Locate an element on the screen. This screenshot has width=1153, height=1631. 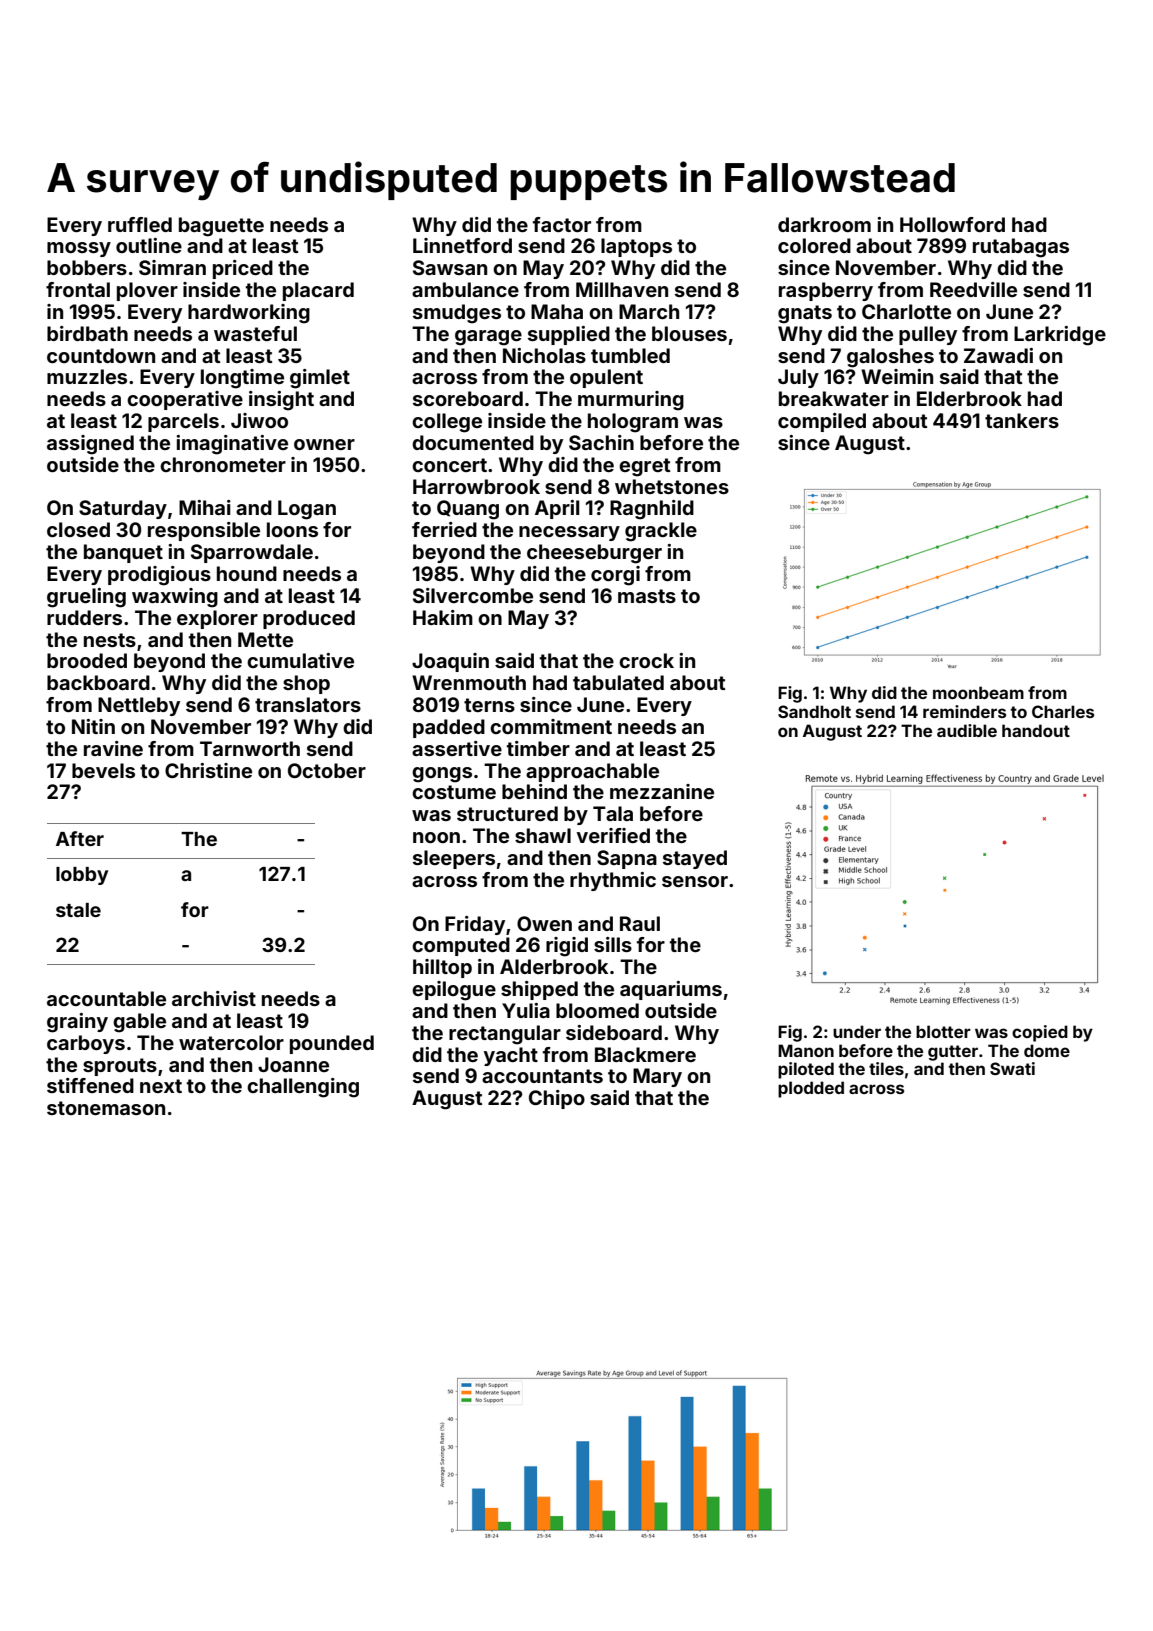
wasteful is located at coordinates (255, 333).
